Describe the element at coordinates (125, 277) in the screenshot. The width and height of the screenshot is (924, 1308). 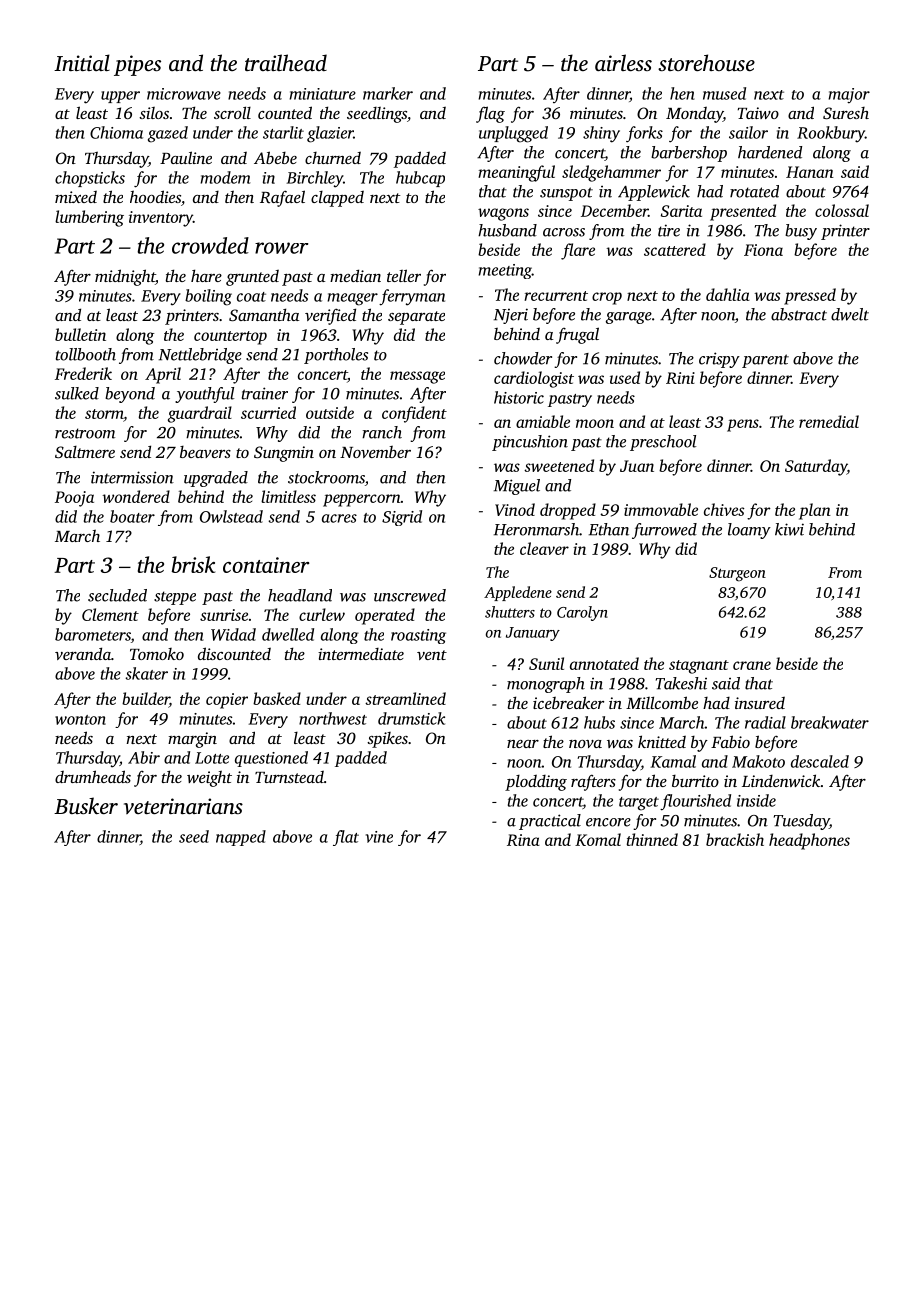
I see `midnight` at that location.
